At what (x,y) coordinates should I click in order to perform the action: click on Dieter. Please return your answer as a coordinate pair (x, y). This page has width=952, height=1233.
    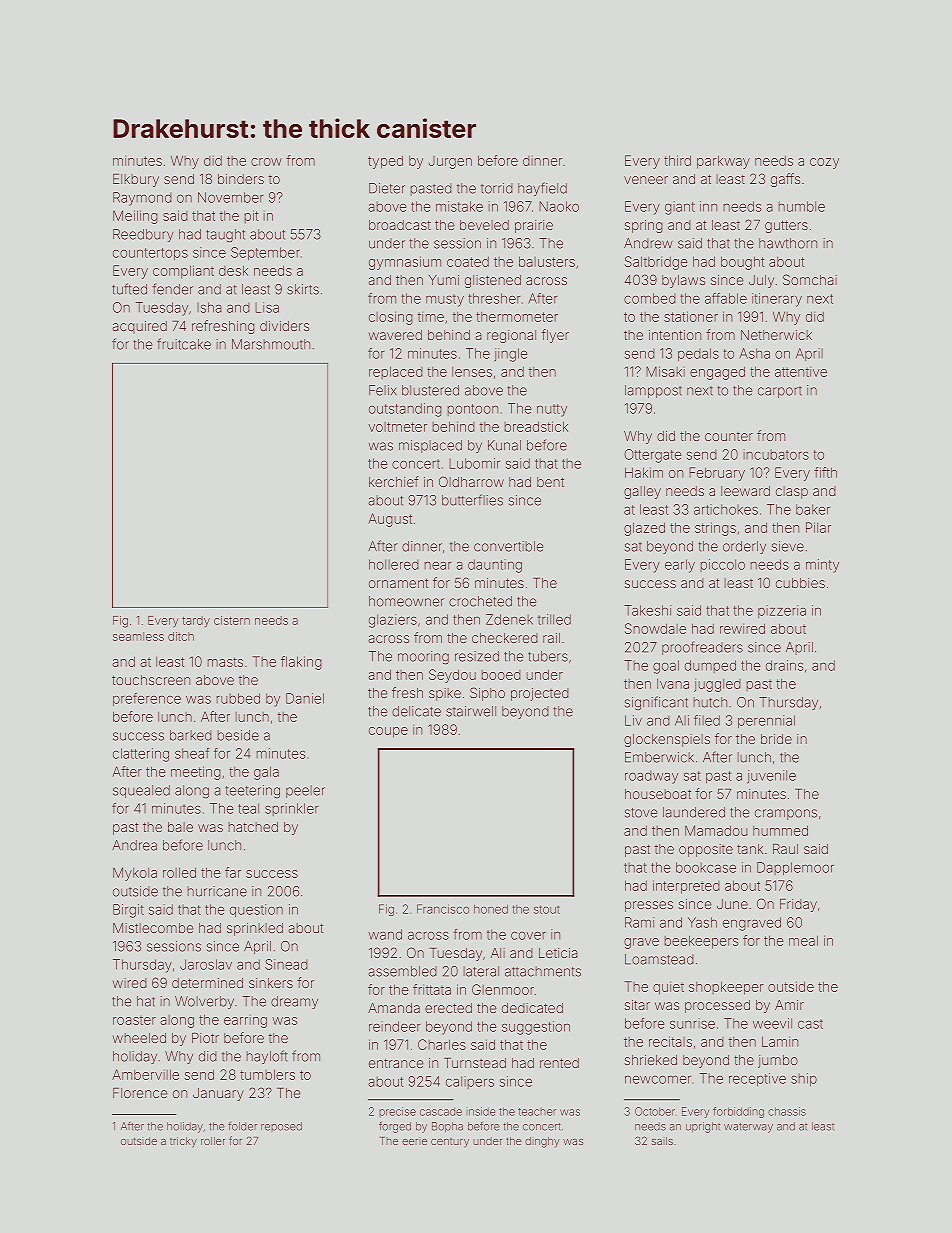
    Looking at the image, I should click on (387, 188).
